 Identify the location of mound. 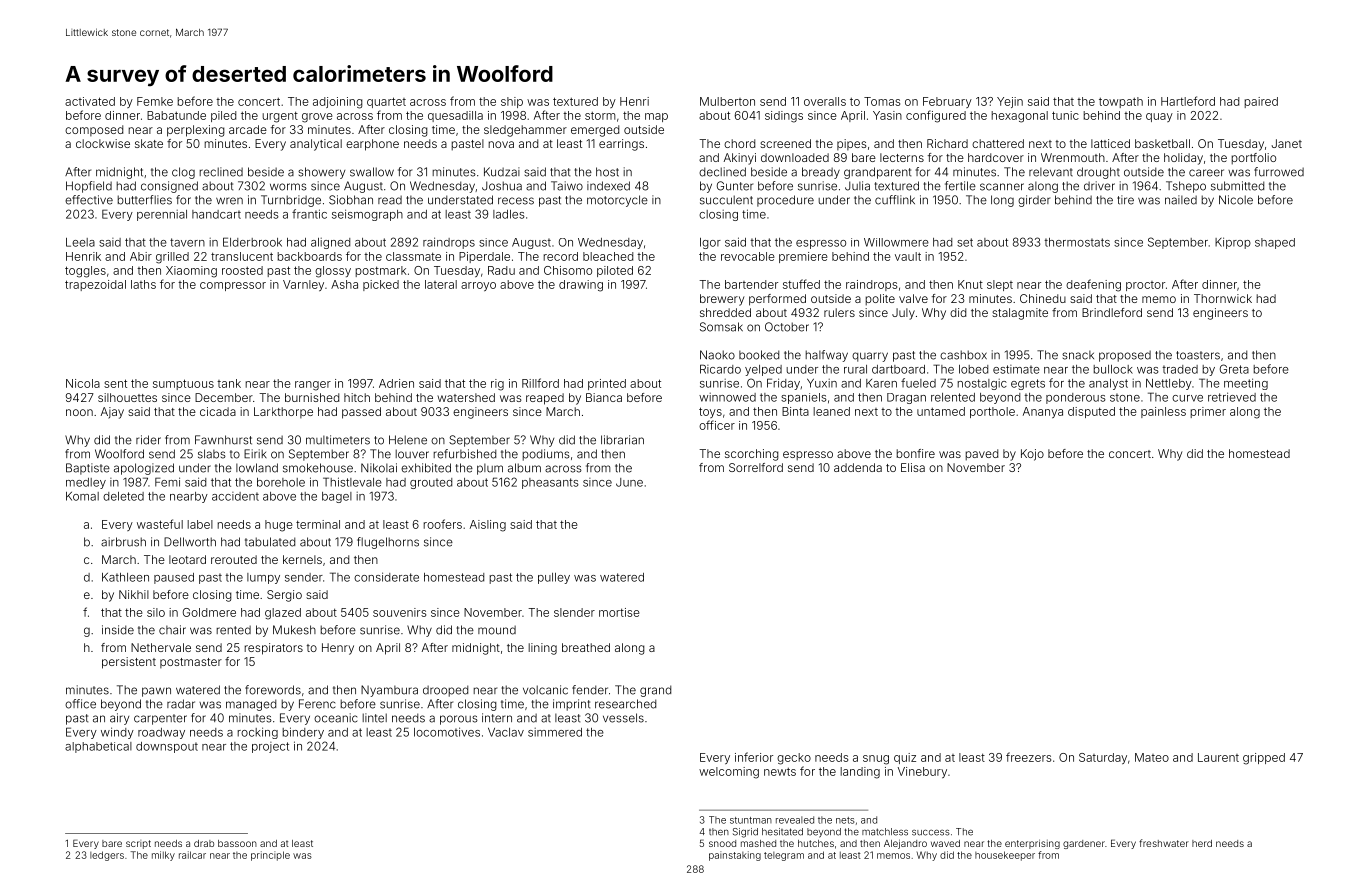
(497, 630).
